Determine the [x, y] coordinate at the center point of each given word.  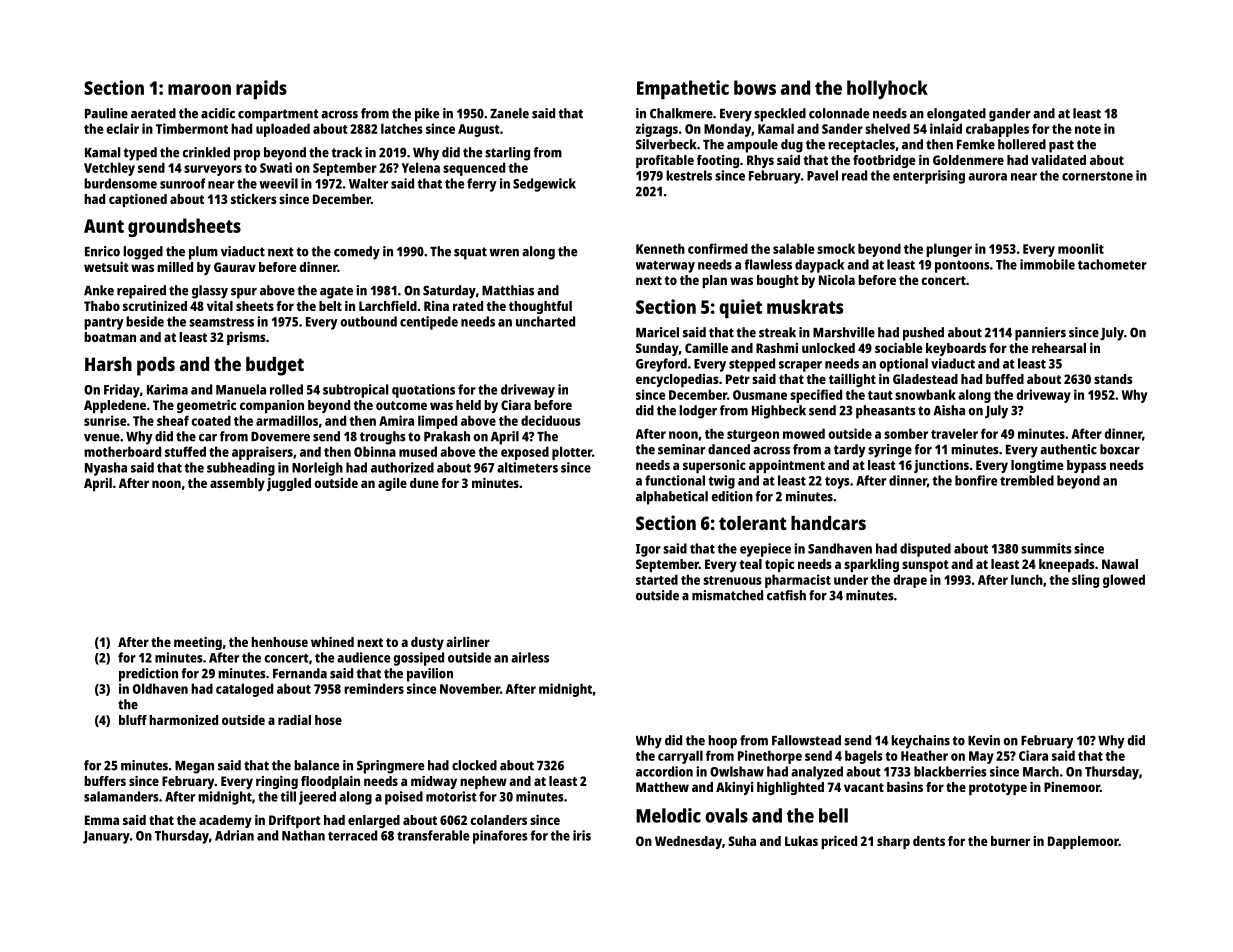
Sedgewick [544, 185]
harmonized [183, 720]
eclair [123, 128]
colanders [498, 820]
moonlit [1081, 248]
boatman [110, 337]
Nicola [837, 280]
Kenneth [660, 248]
